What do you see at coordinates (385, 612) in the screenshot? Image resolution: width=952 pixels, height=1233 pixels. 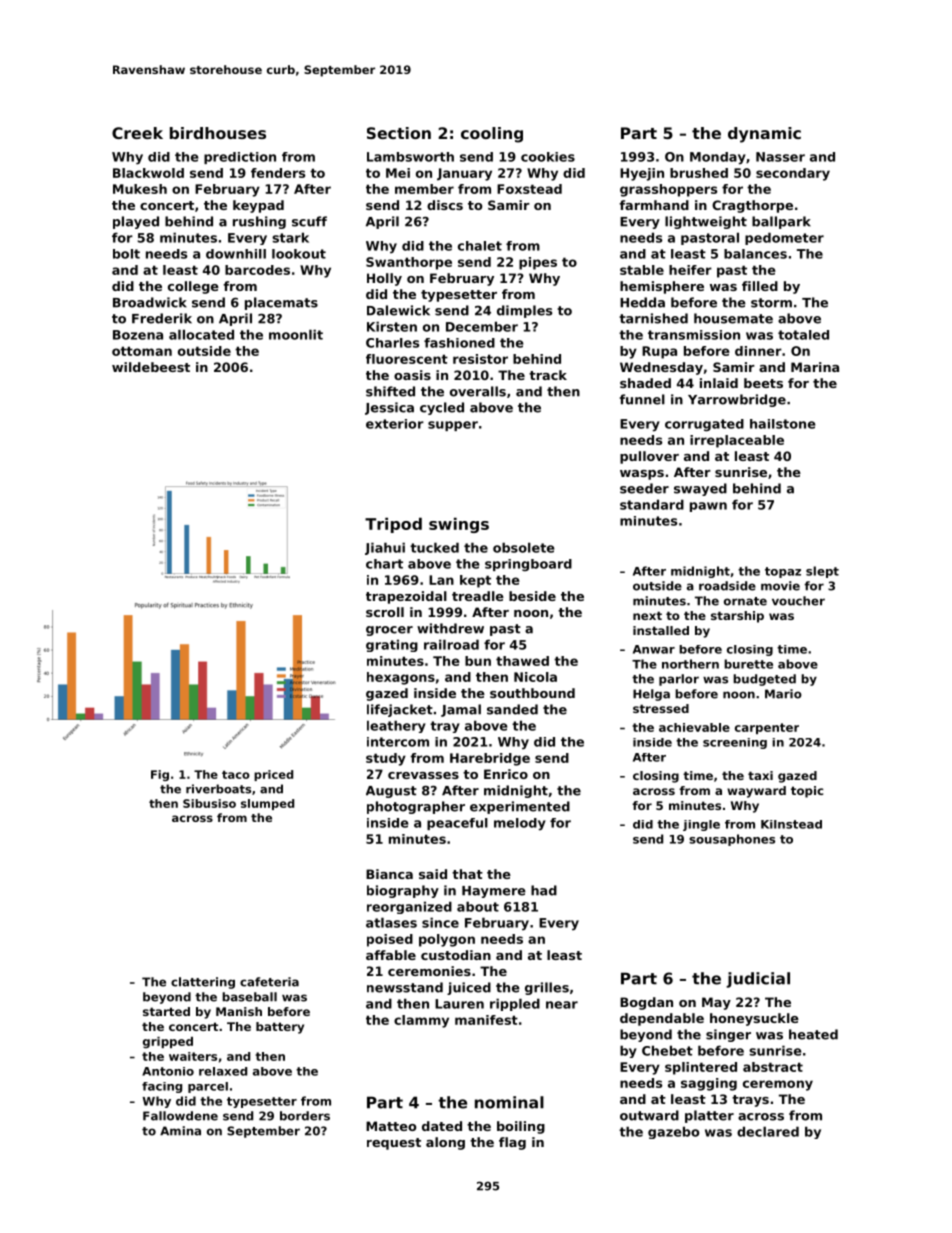 I see `scroll` at bounding box center [385, 612].
